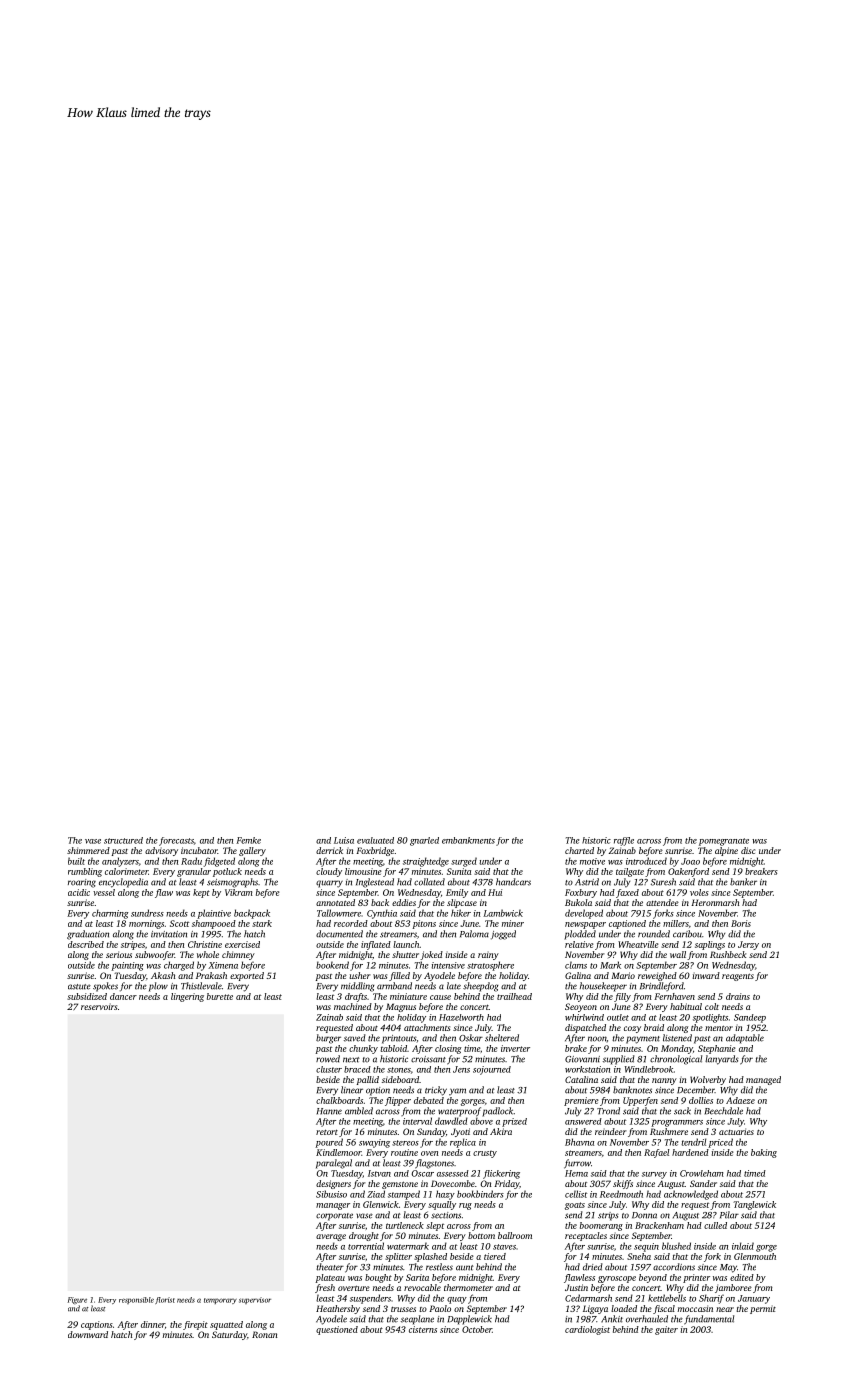 The width and height of the document is (849, 1400). What do you see at coordinates (329, 1111) in the document?
I see `Hanne` at bounding box center [329, 1111].
